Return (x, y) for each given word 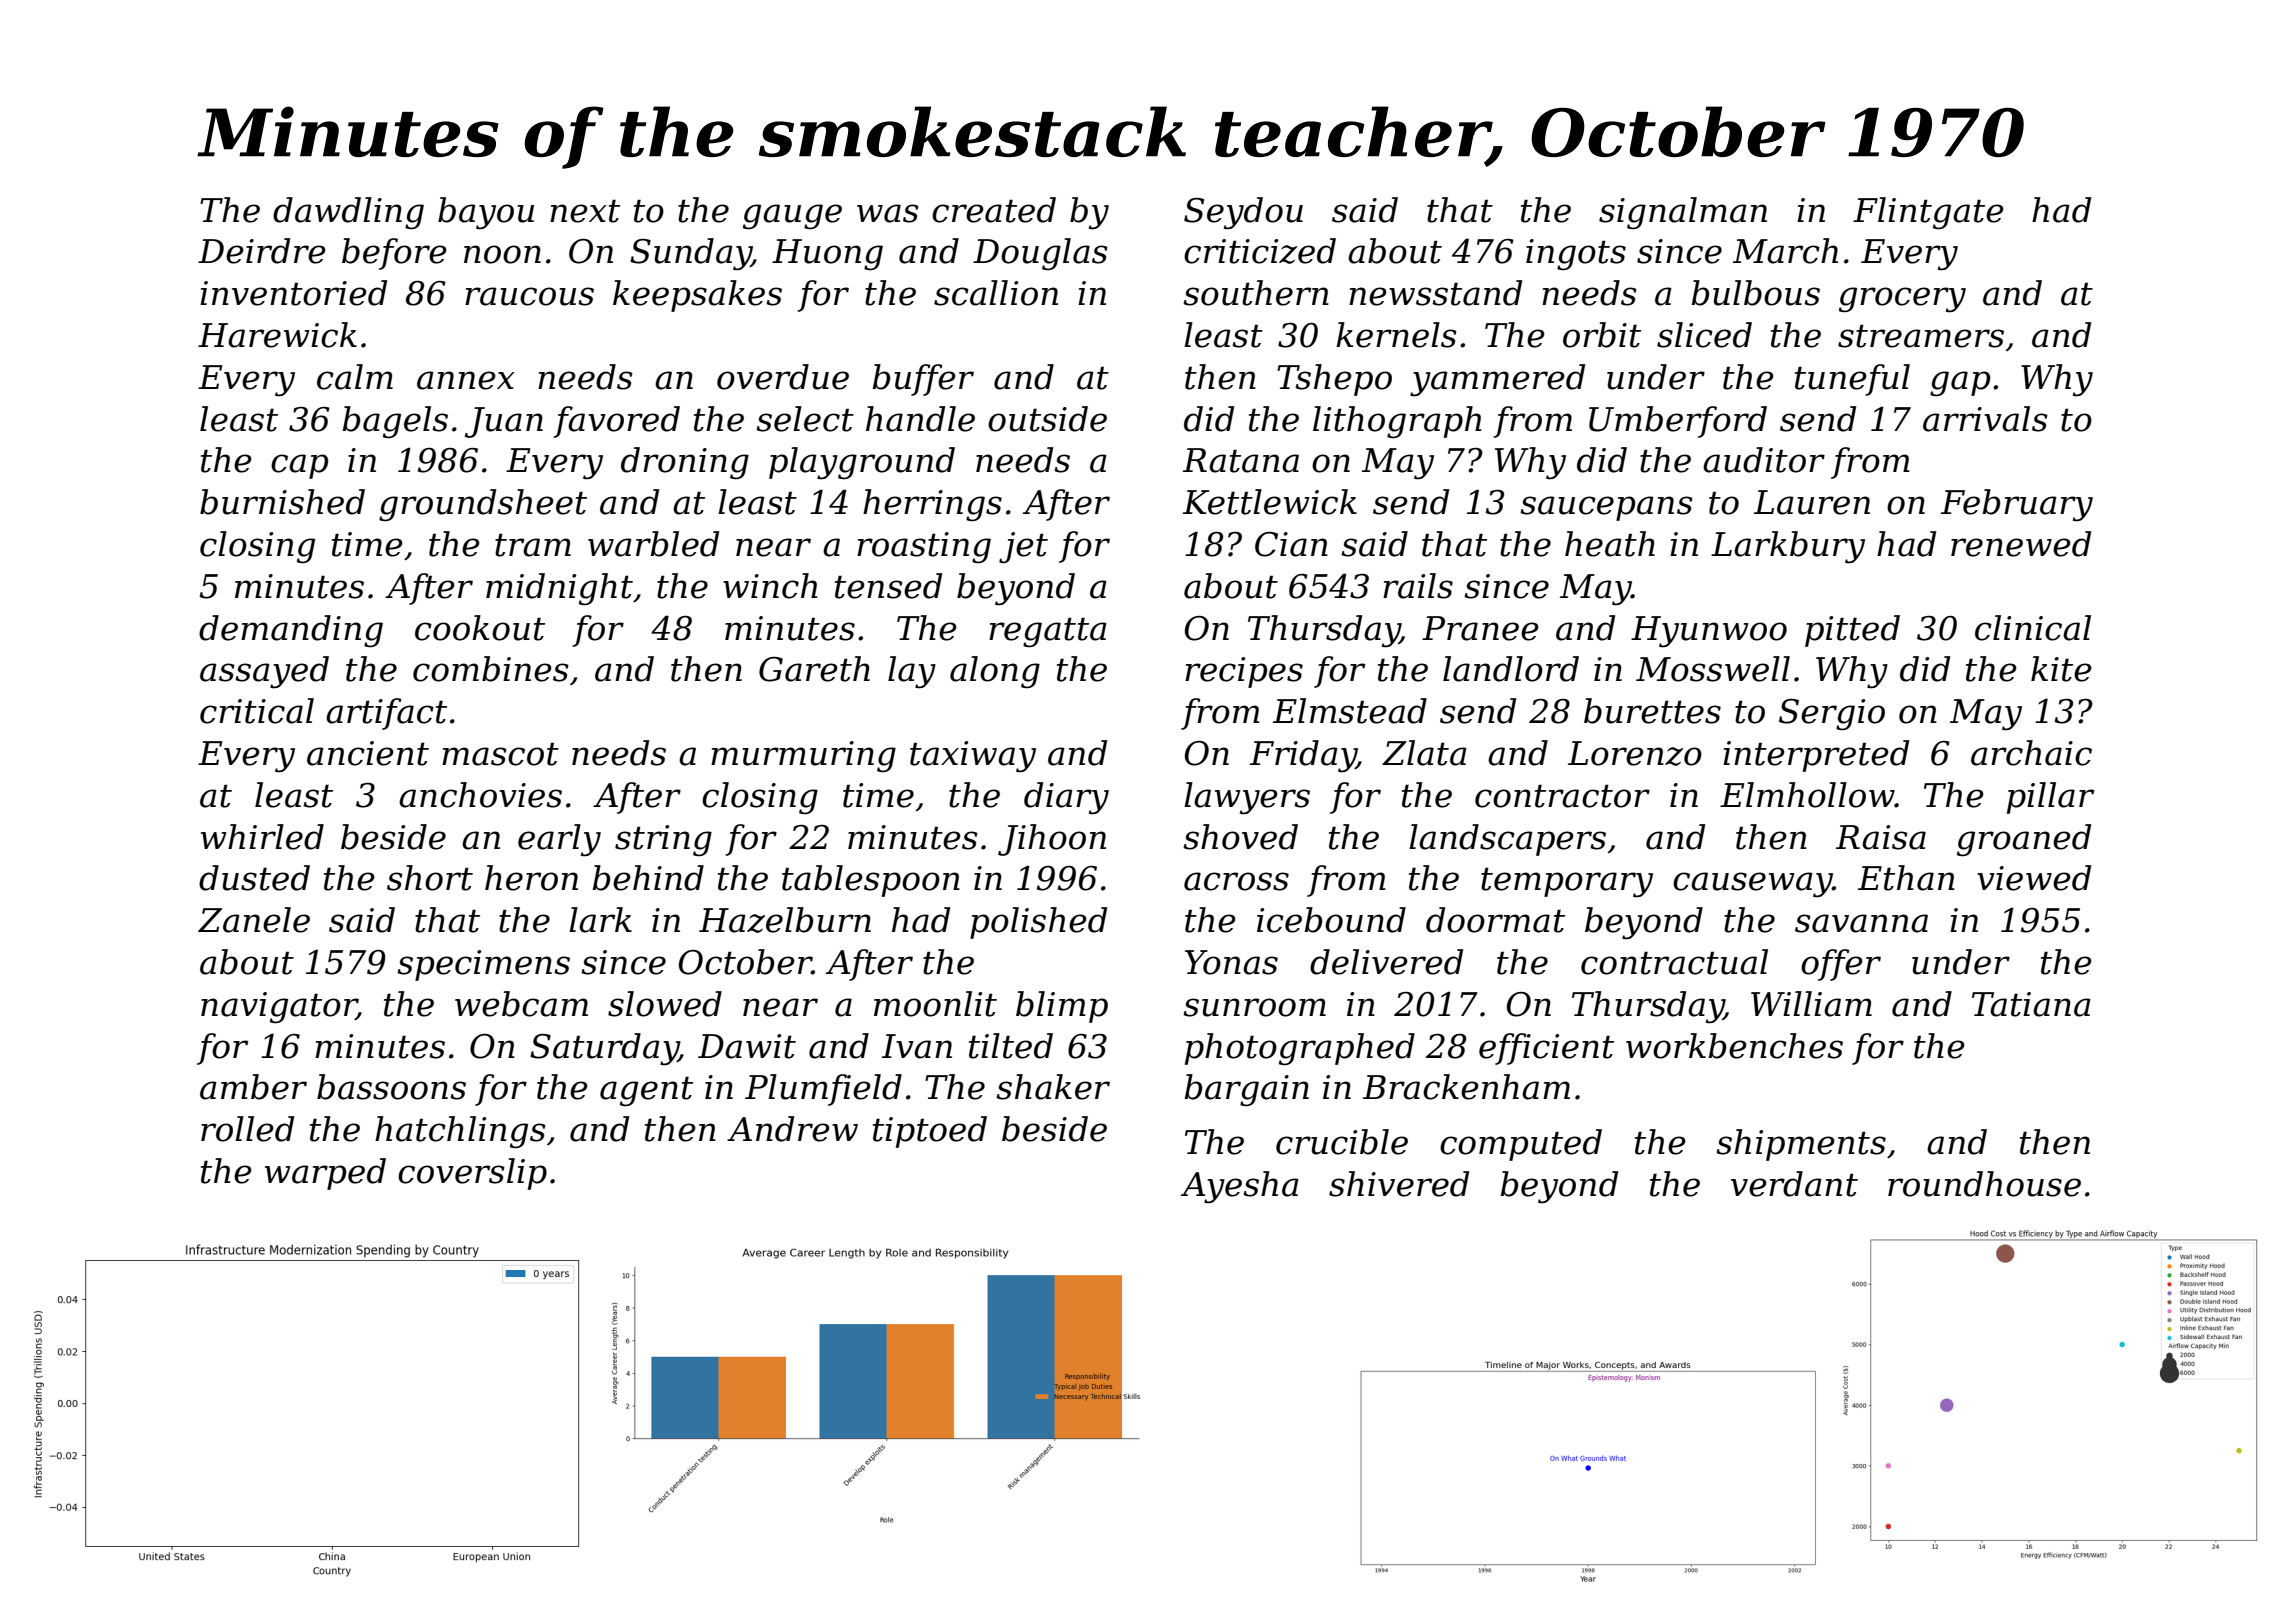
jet (1023, 548)
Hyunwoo (1709, 632)
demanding (291, 631)
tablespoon (871, 881)
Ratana (1241, 460)
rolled (247, 1129)
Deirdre (262, 251)
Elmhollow (1807, 795)
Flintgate (1928, 213)
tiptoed (930, 1132)
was (888, 213)
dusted (254, 878)
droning (685, 463)
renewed (2021, 544)
